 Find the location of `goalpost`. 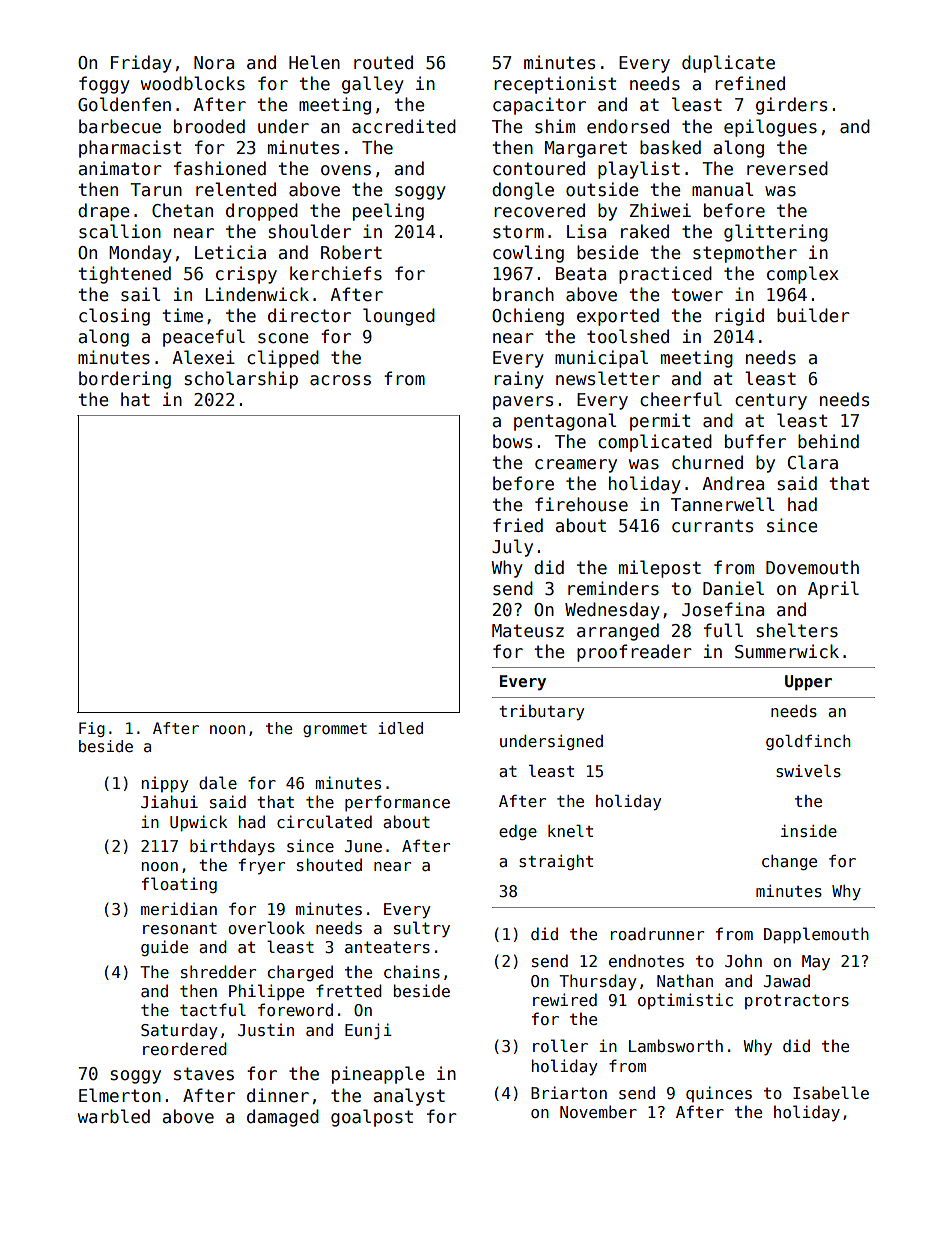

goalpost is located at coordinates (372, 1118).
